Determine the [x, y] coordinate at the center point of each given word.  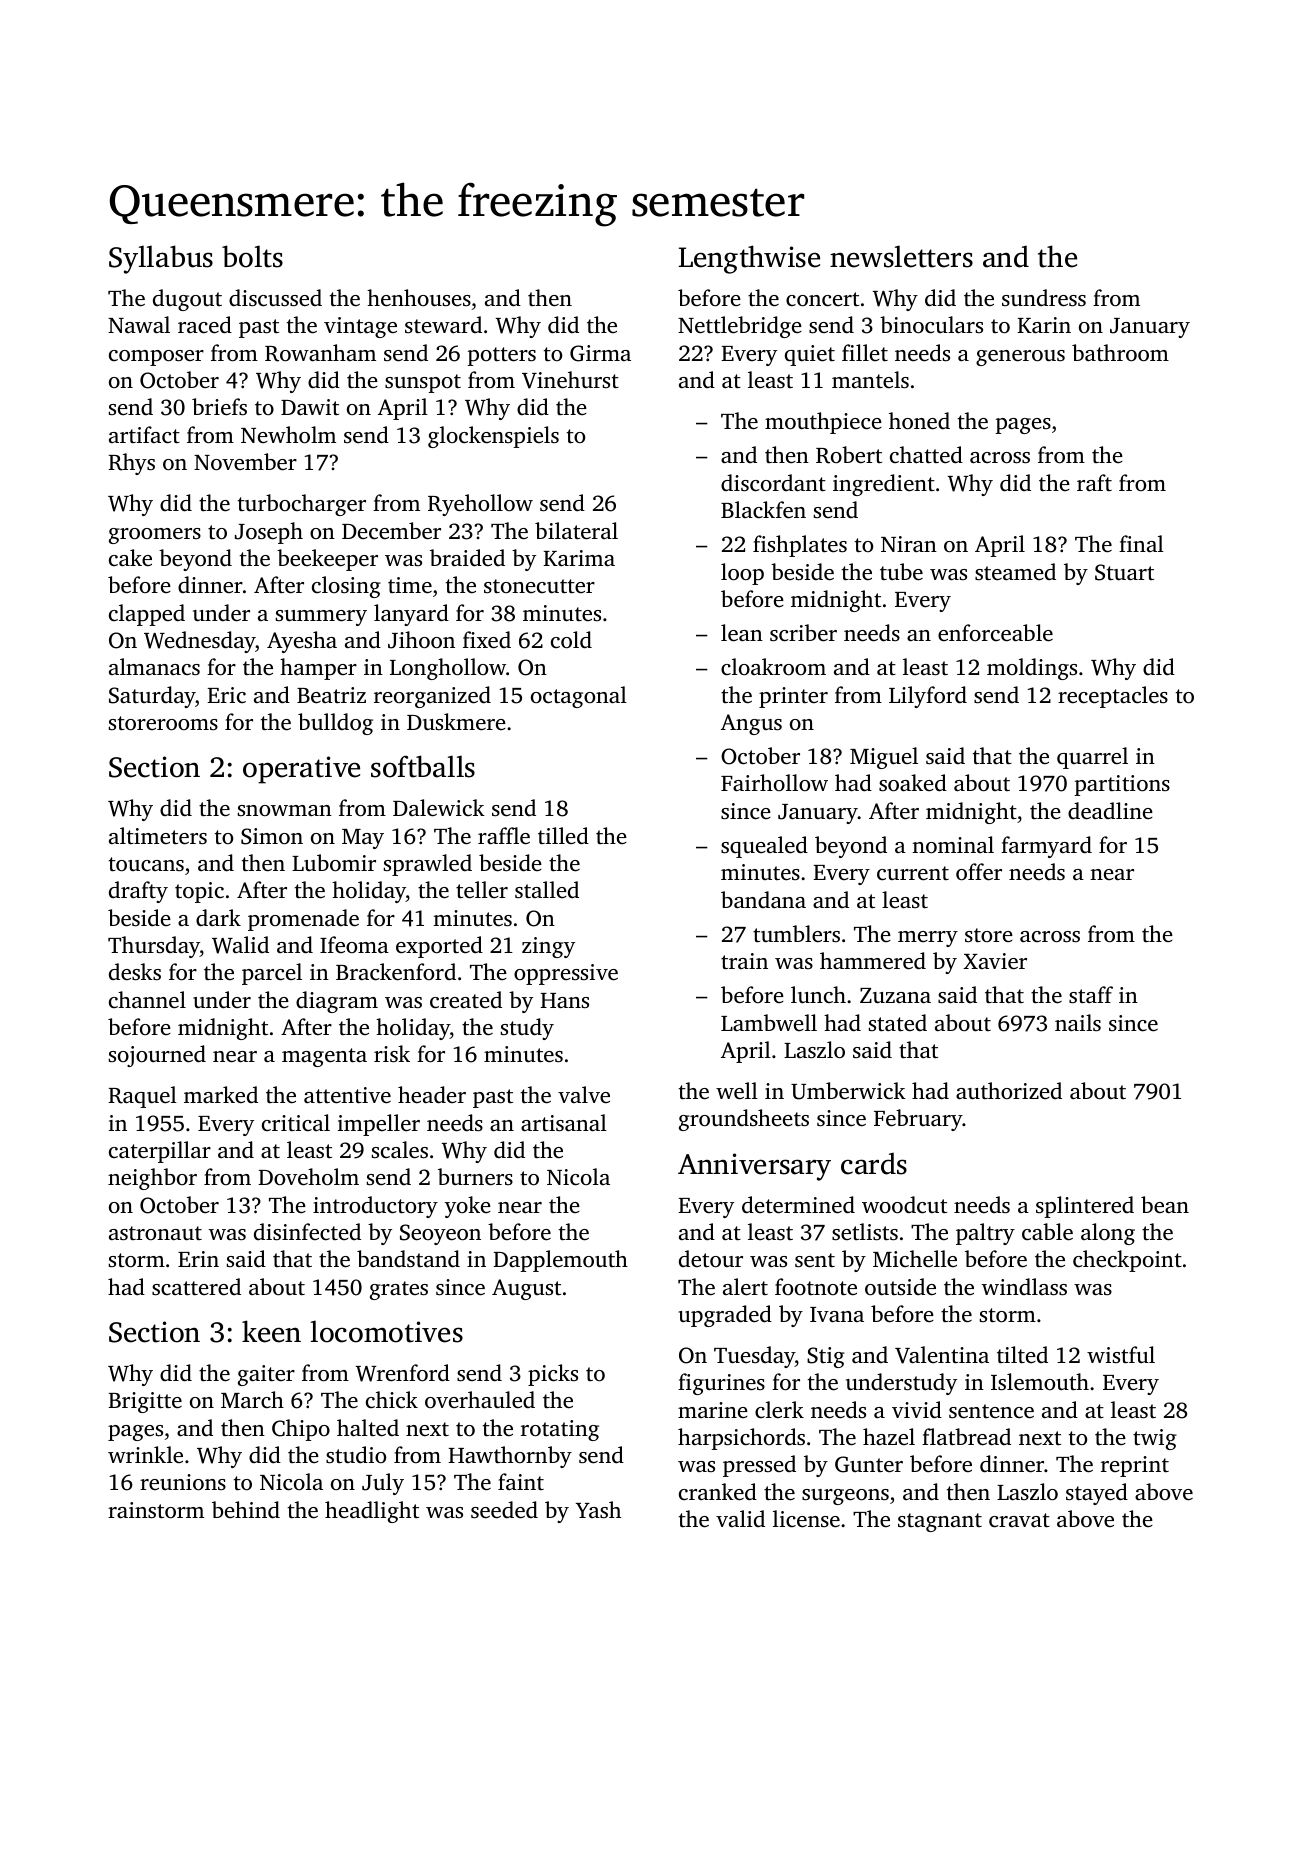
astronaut [155, 1233]
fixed [487, 640]
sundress [1044, 298]
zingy [548, 947]
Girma [600, 353]
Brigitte [145, 1402]
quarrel [1092, 758]
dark [218, 917]
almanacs [154, 666]
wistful [1121, 1354]
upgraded [725, 1316]
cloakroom [773, 667]
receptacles [1113, 697]
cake [130, 557]
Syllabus [161, 259]
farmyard [1046, 847]
